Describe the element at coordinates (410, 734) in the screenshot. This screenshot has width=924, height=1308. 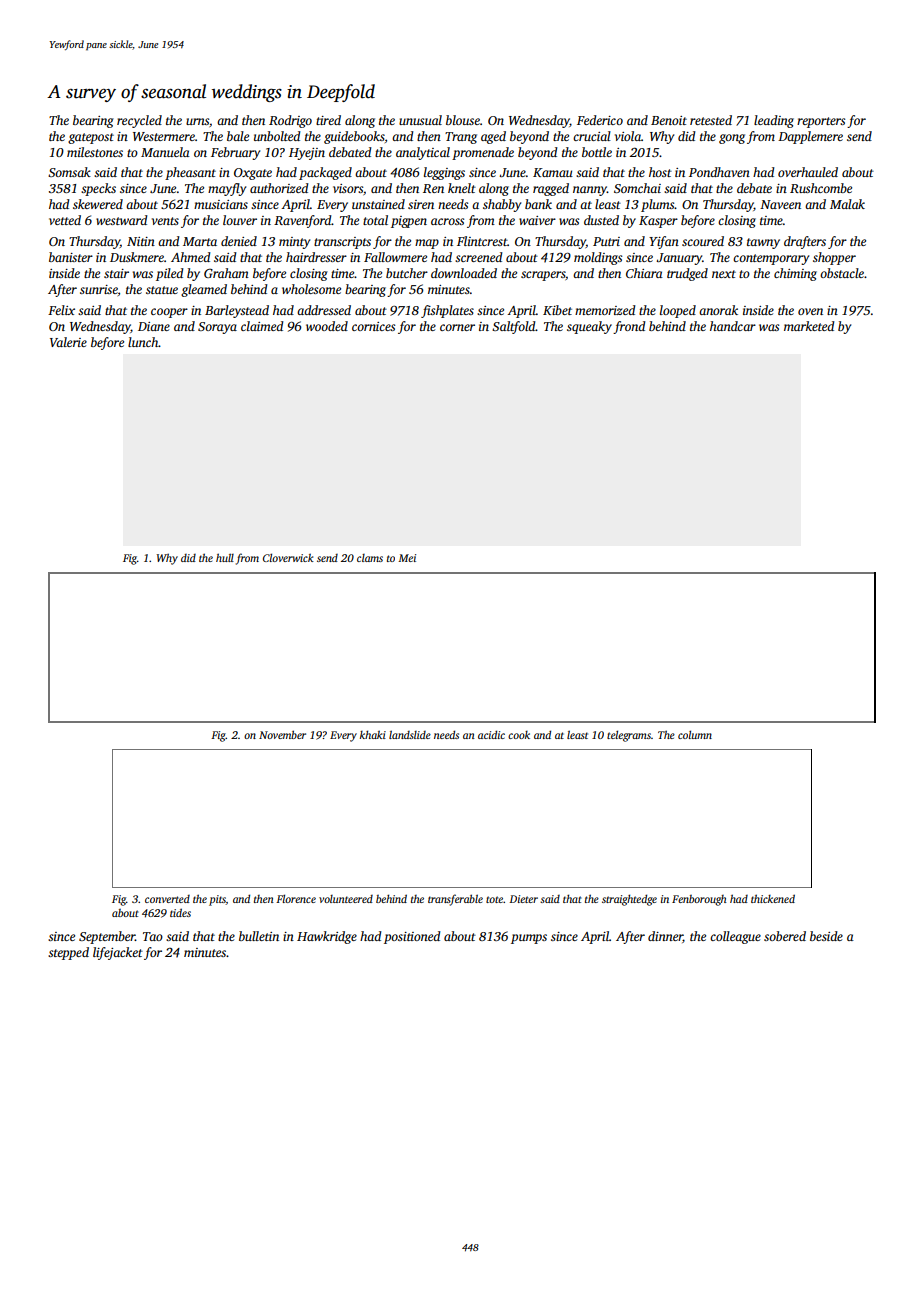
I see `landslide` at that location.
